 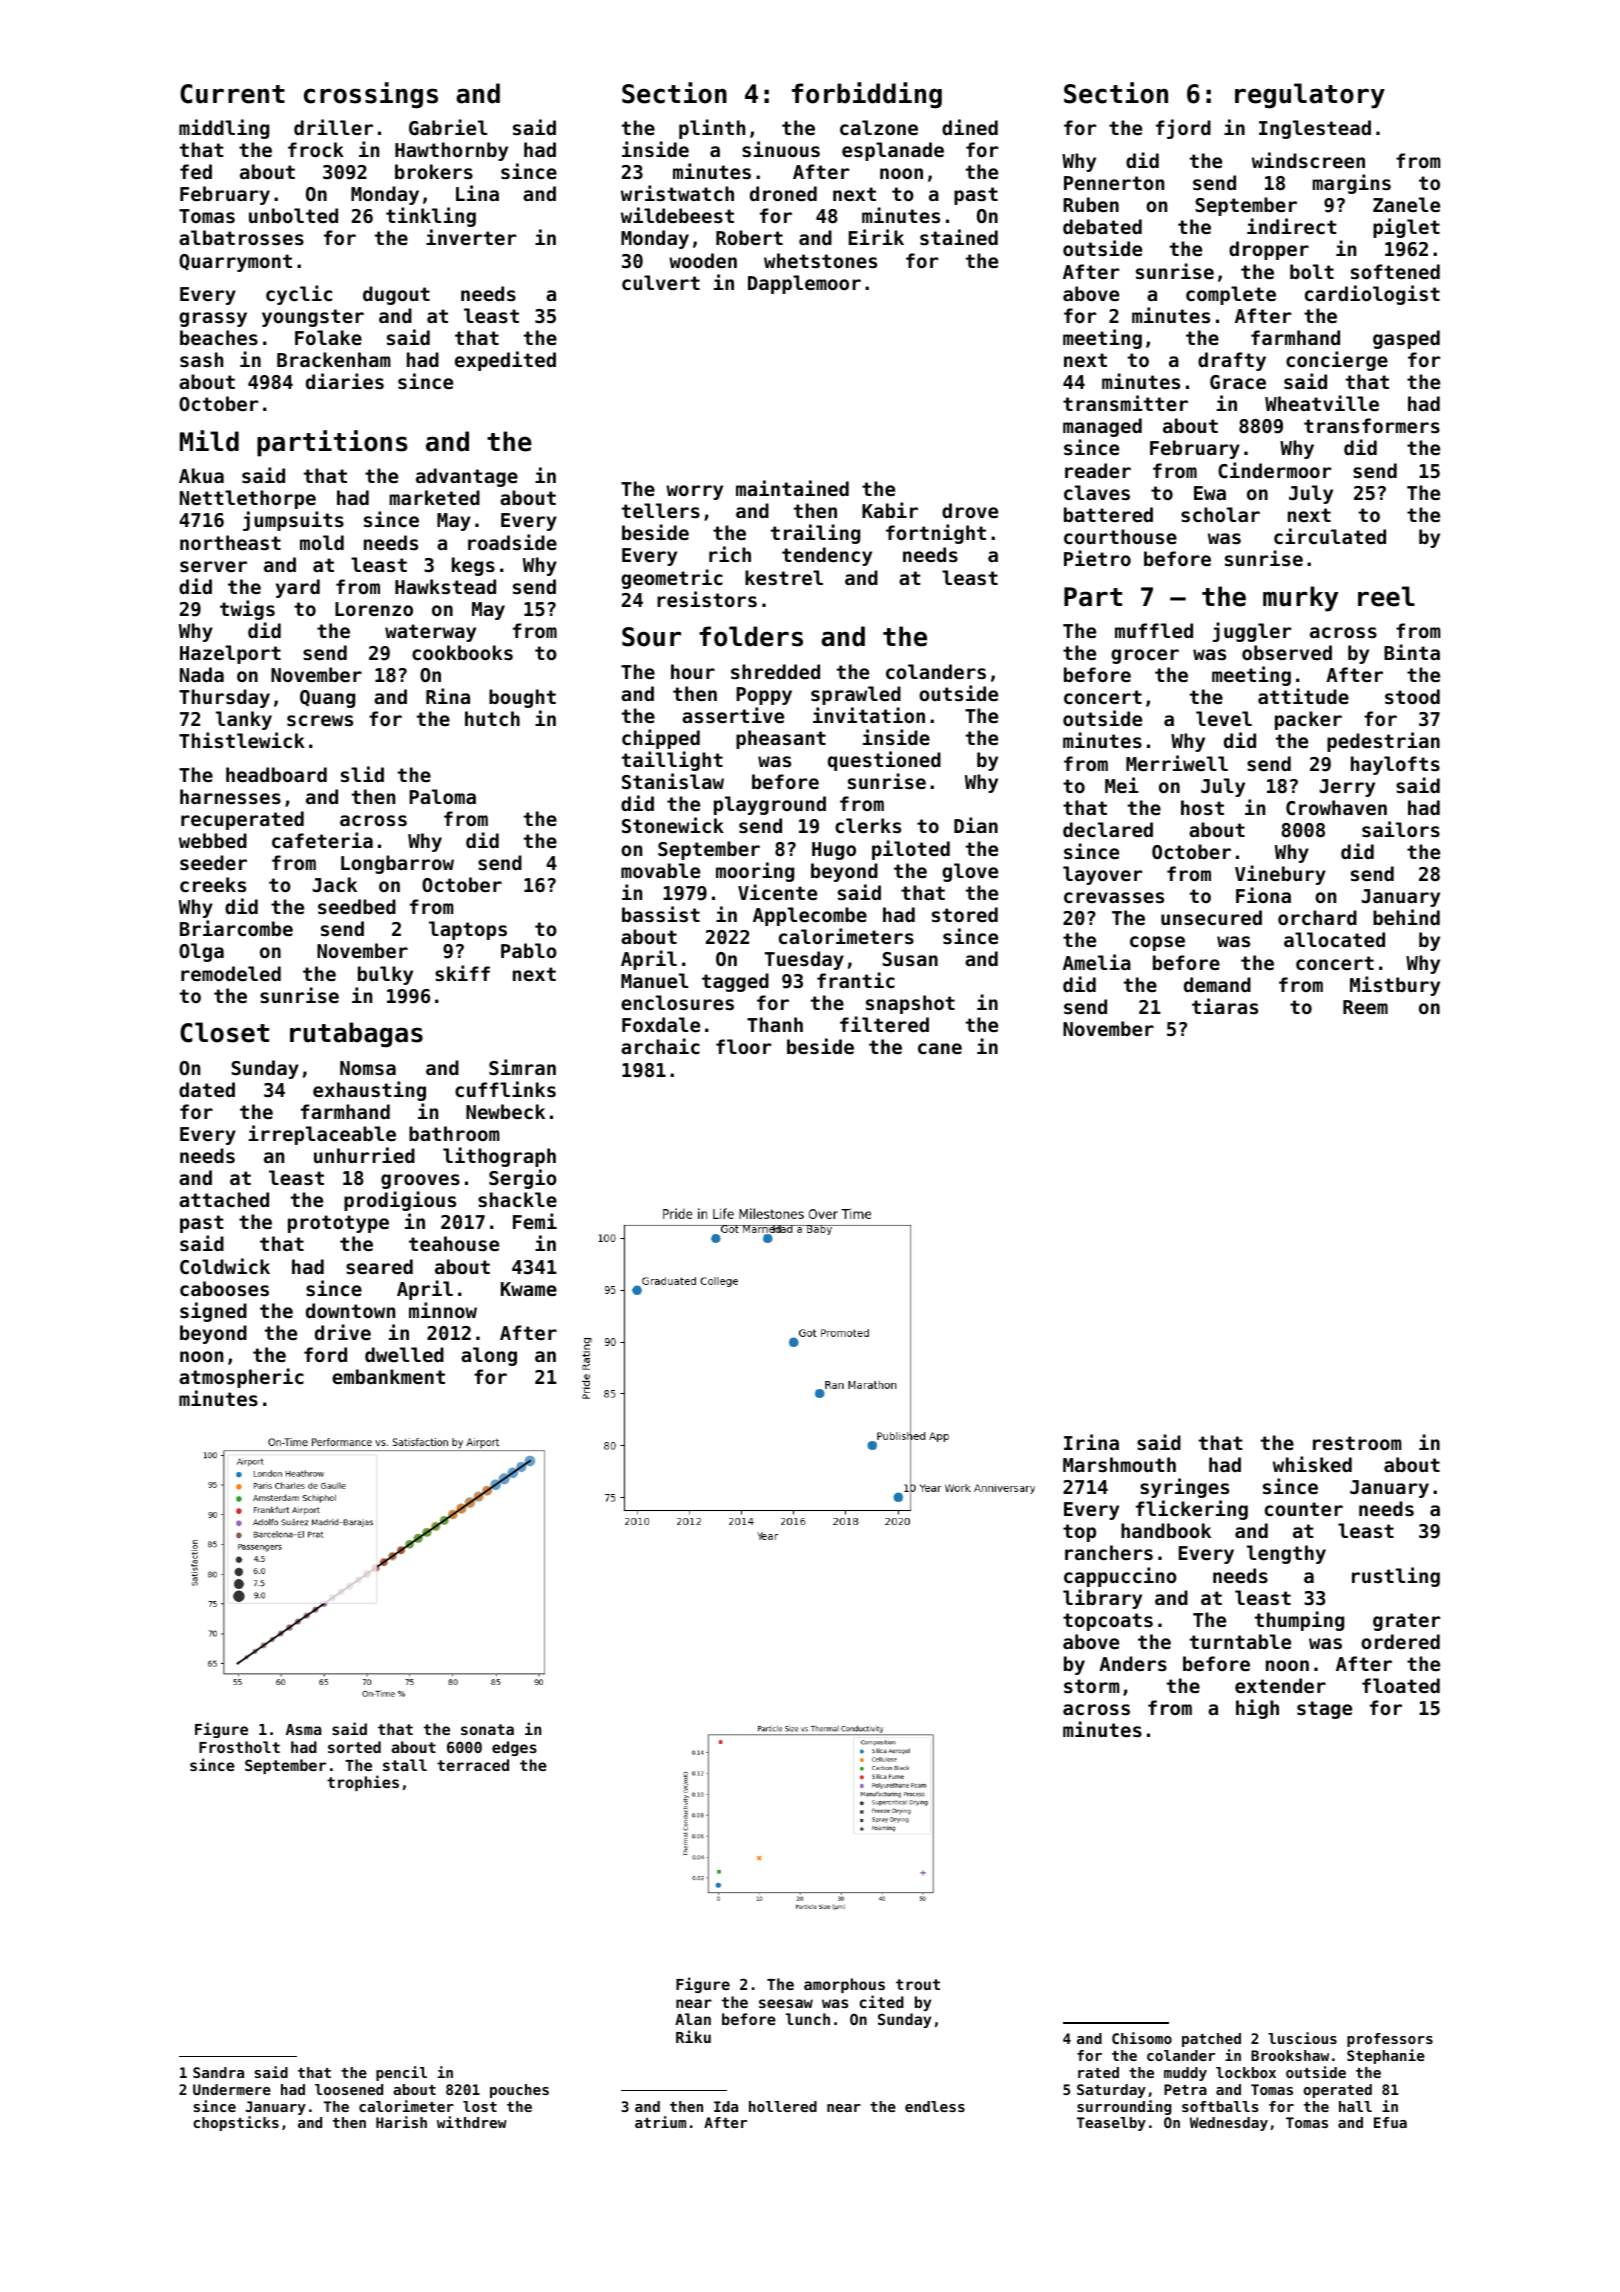 What do you see at coordinates (918, 1984) in the screenshot?
I see `trout` at bounding box center [918, 1984].
